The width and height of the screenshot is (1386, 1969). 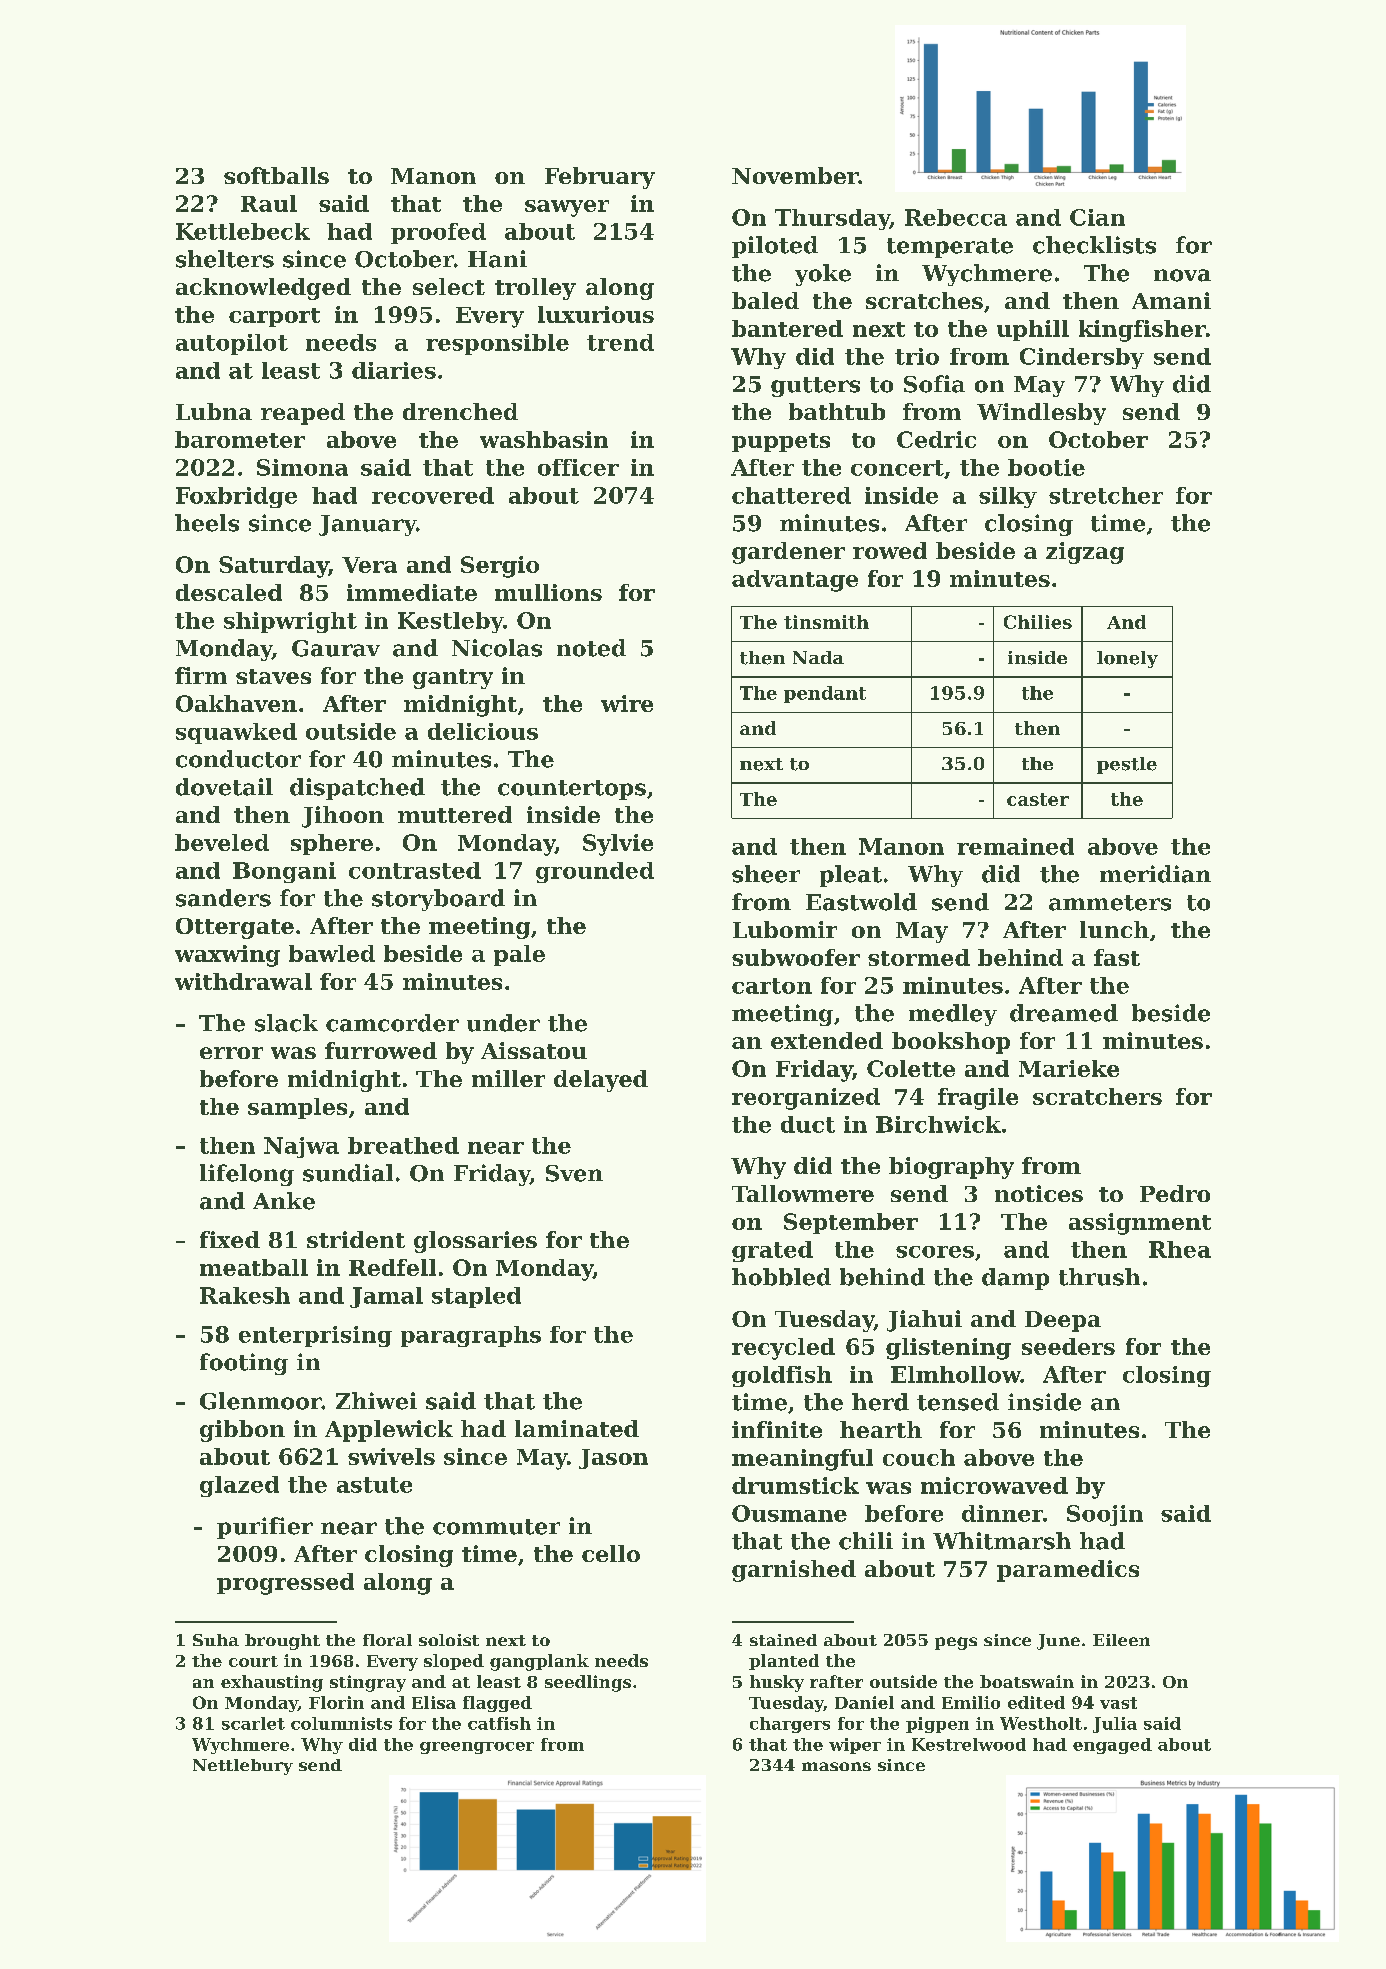 I want to click on lonely, so click(x=1127, y=659).
